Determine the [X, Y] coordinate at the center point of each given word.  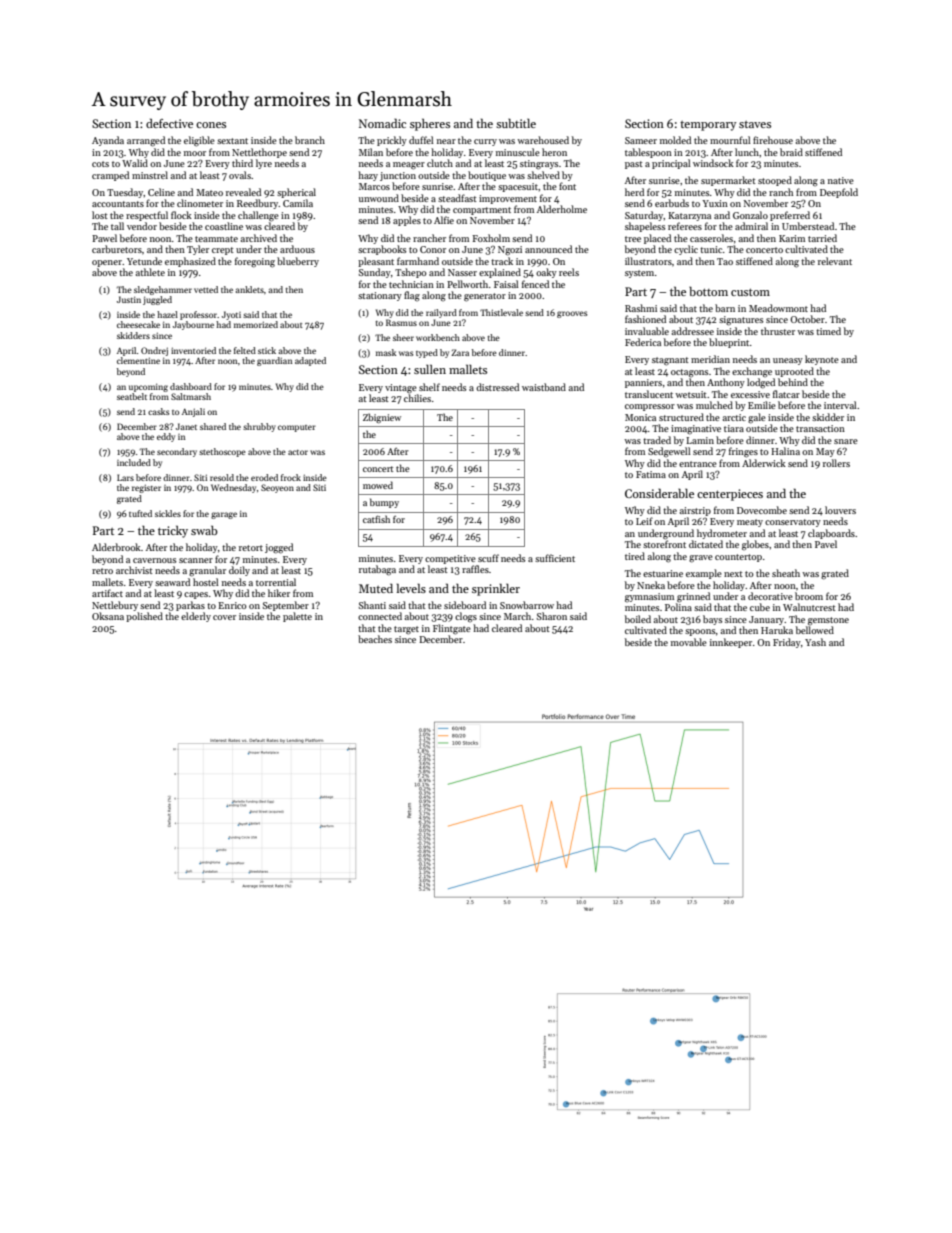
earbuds [672, 203]
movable [689, 642]
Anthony [726, 383]
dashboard [191, 386]
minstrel [150, 175]
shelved [543, 175]
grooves [572, 314]
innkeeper [731, 643]
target [406, 630]
